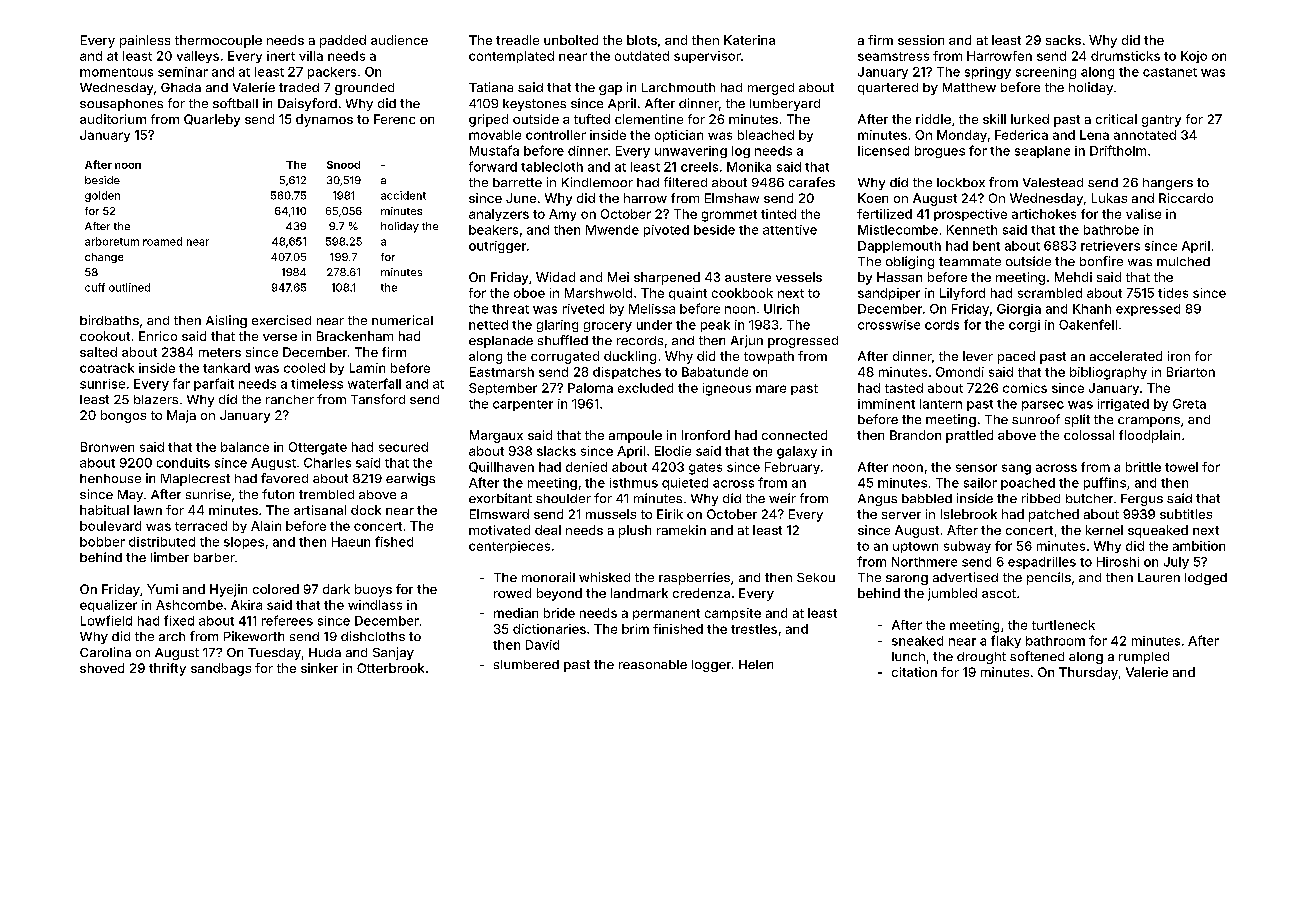 The image size is (1308, 924). Describe the element at coordinates (610, 90) in the page. I see `gap` at that location.
